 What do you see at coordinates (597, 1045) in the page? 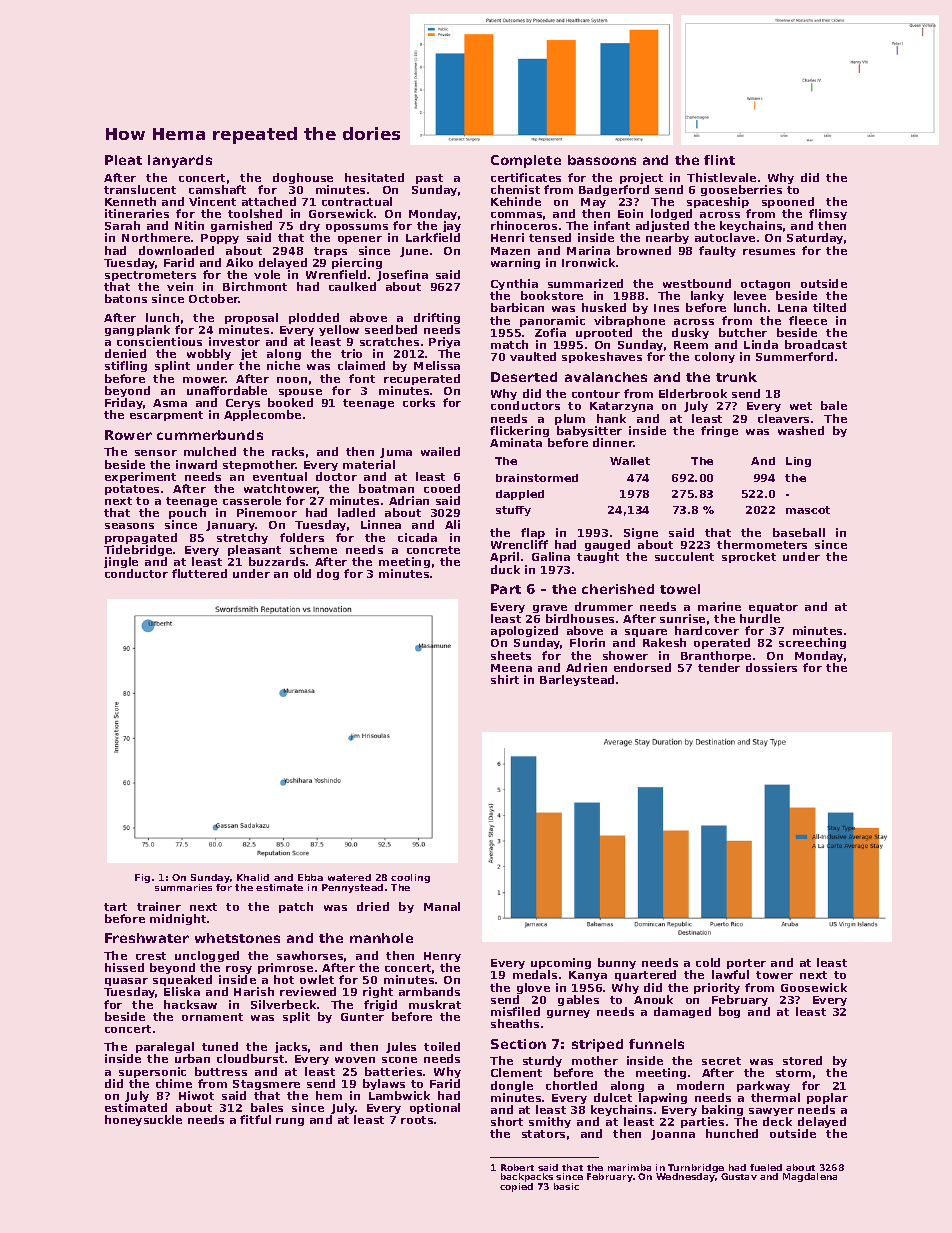
I see `striped` at bounding box center [597, 1045].
